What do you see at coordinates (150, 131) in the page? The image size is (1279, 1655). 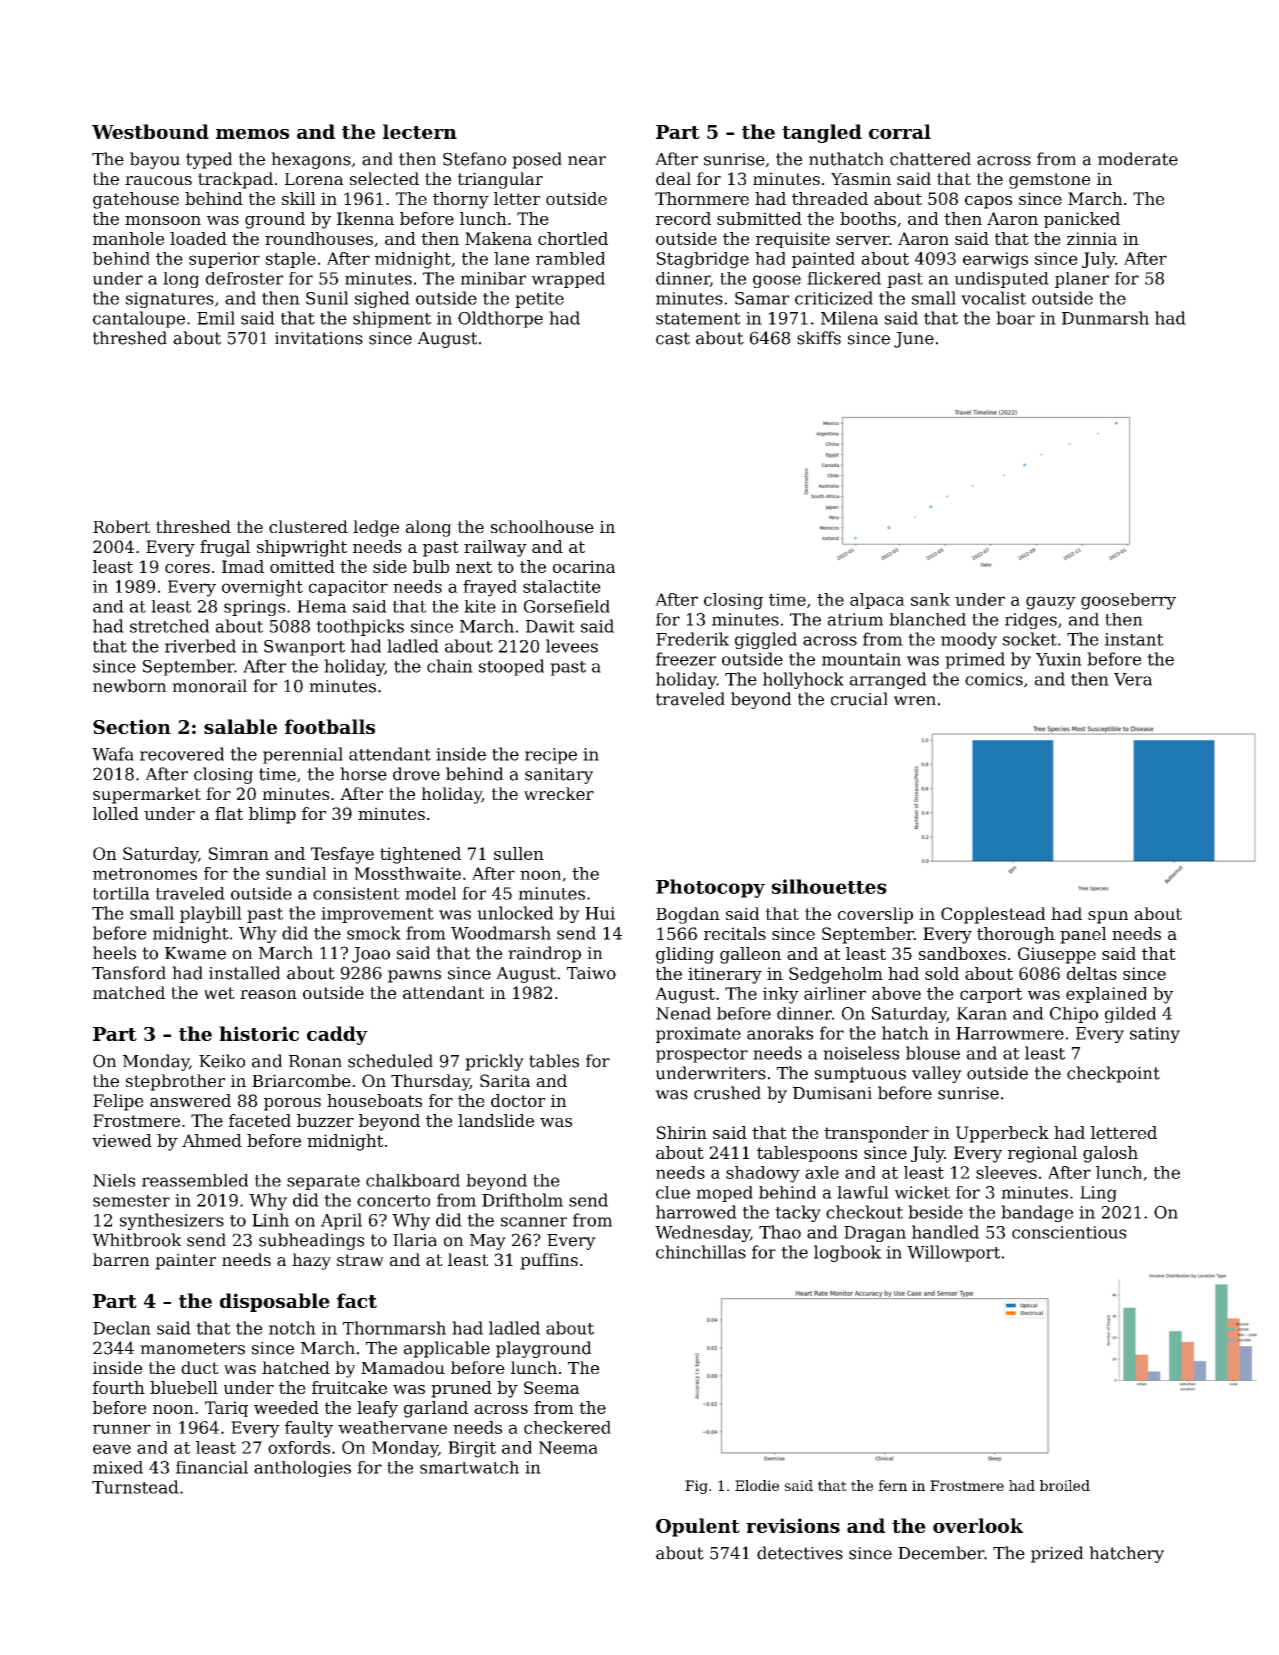 I see `Westbound` at bounding box center [150, 131].
